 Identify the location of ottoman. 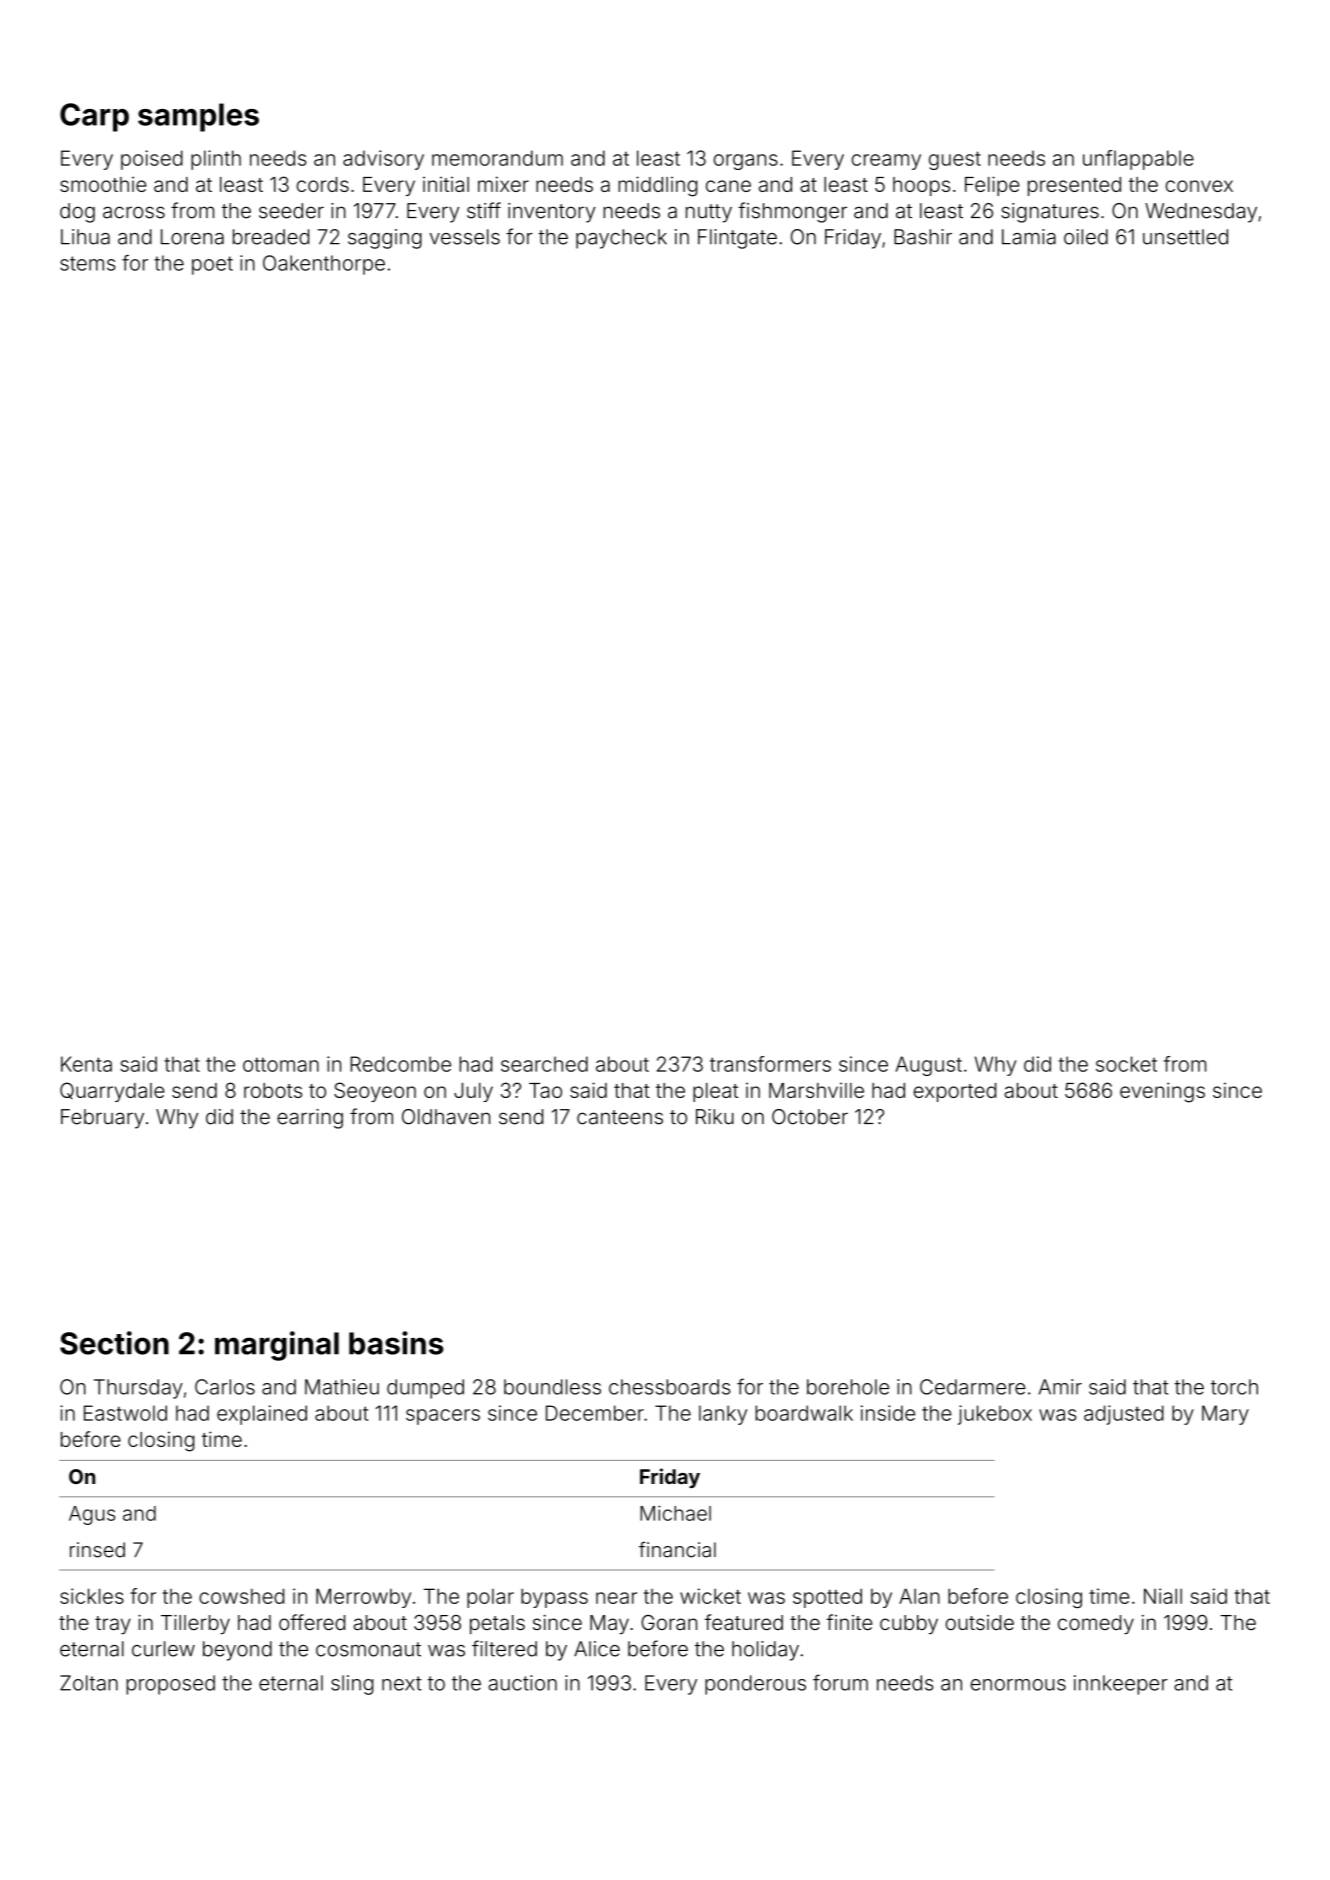
(281, 1064).
